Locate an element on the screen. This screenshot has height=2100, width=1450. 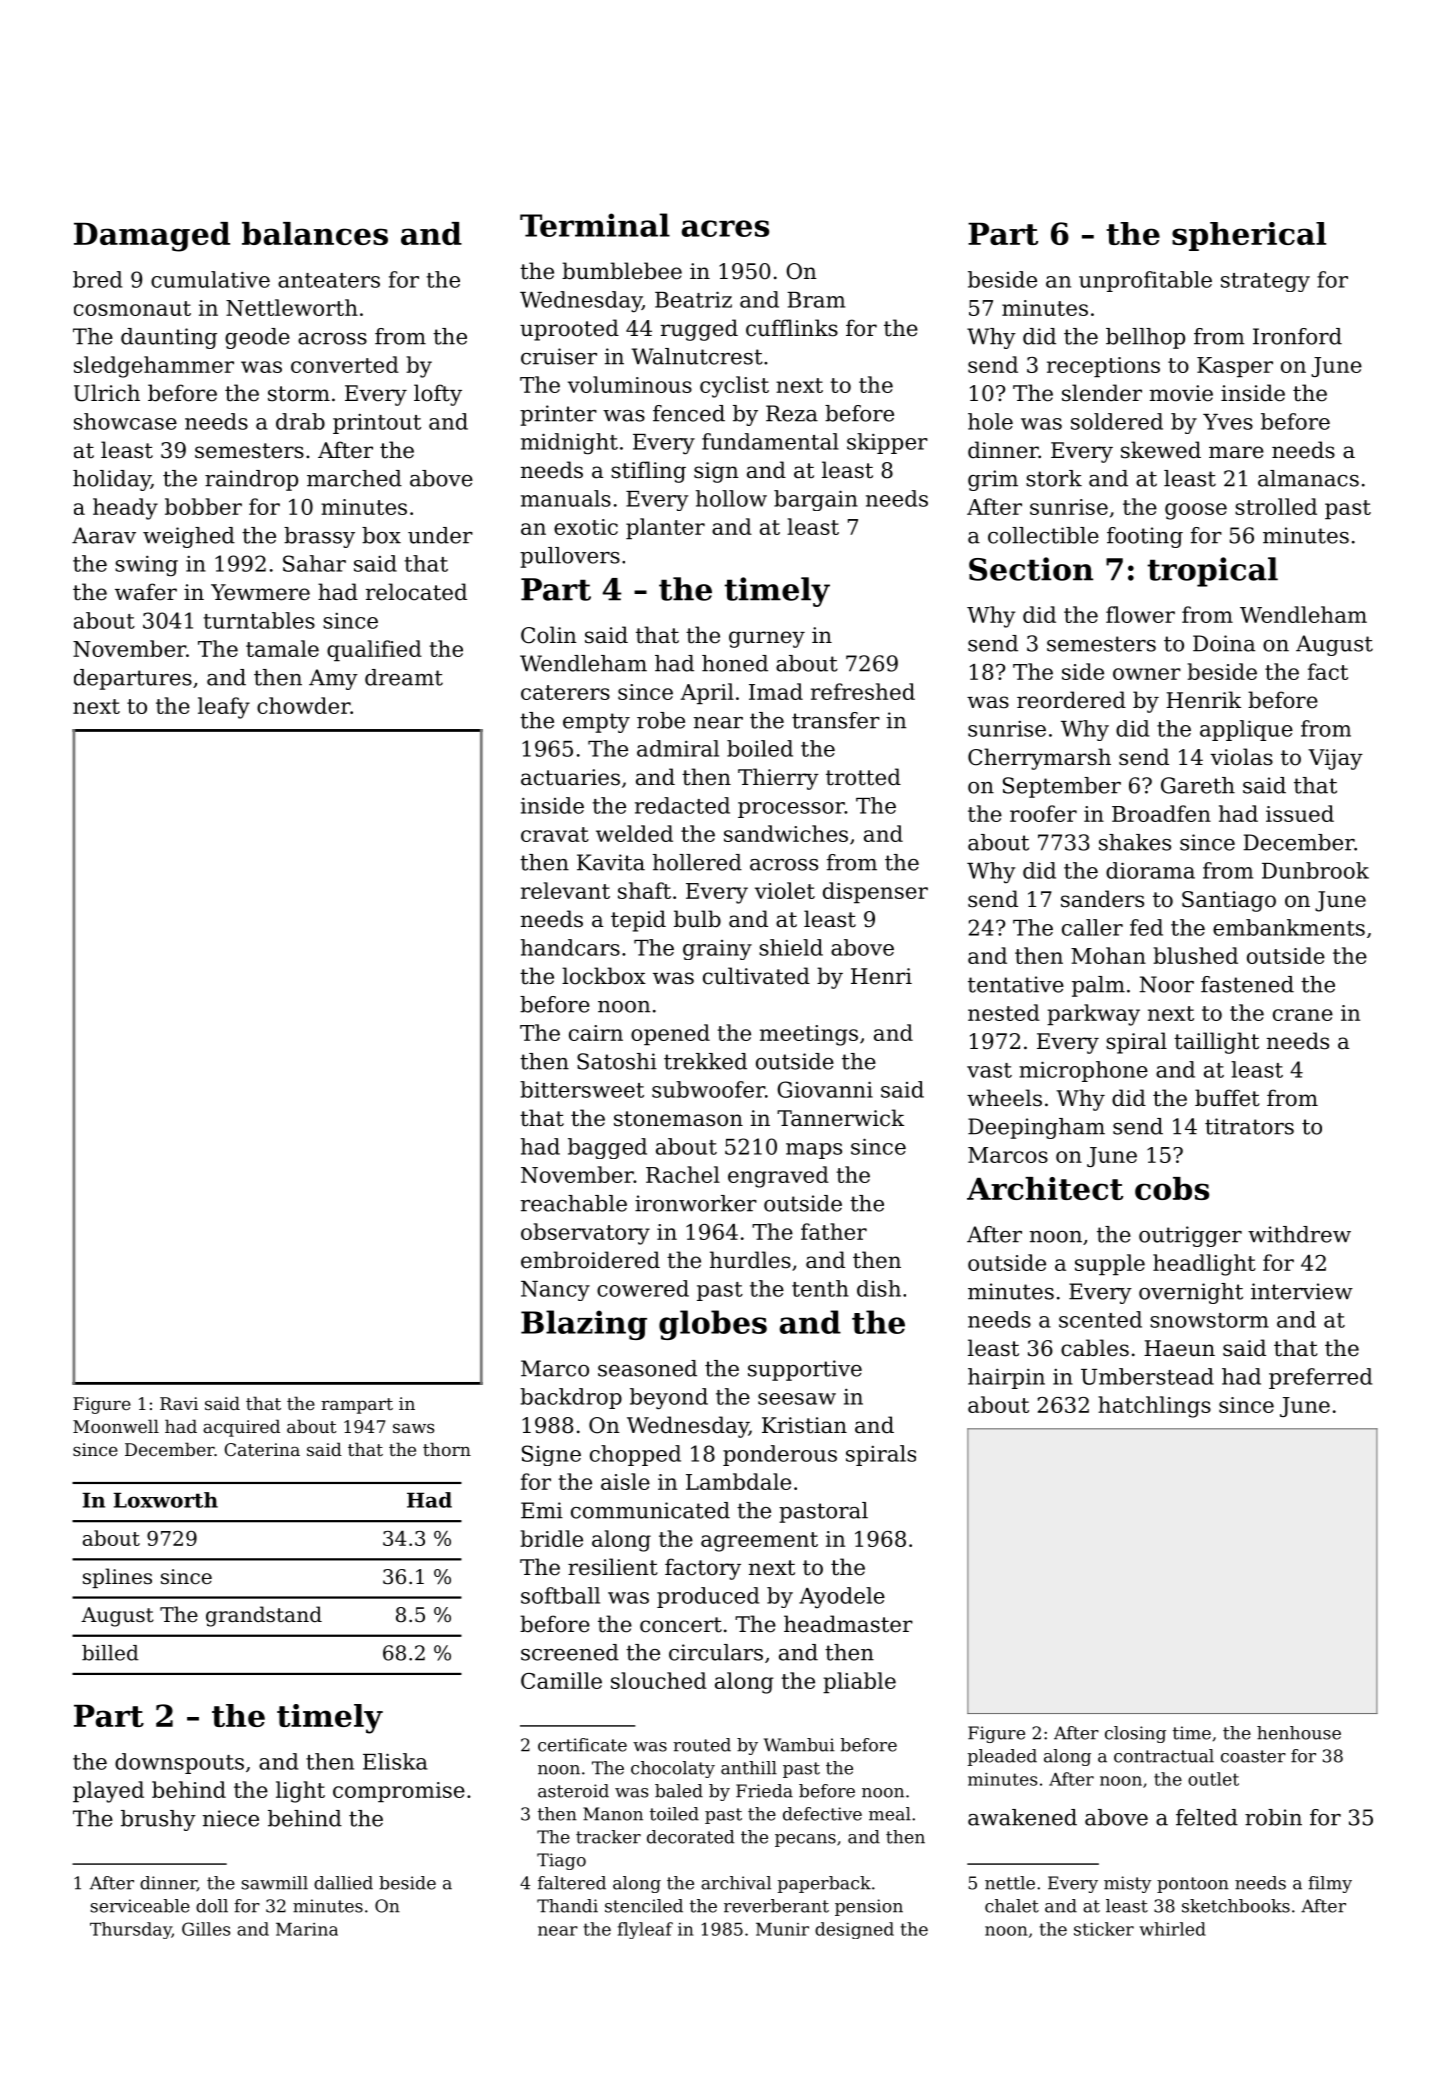
observatory is located at coordinates (585, 1234).
